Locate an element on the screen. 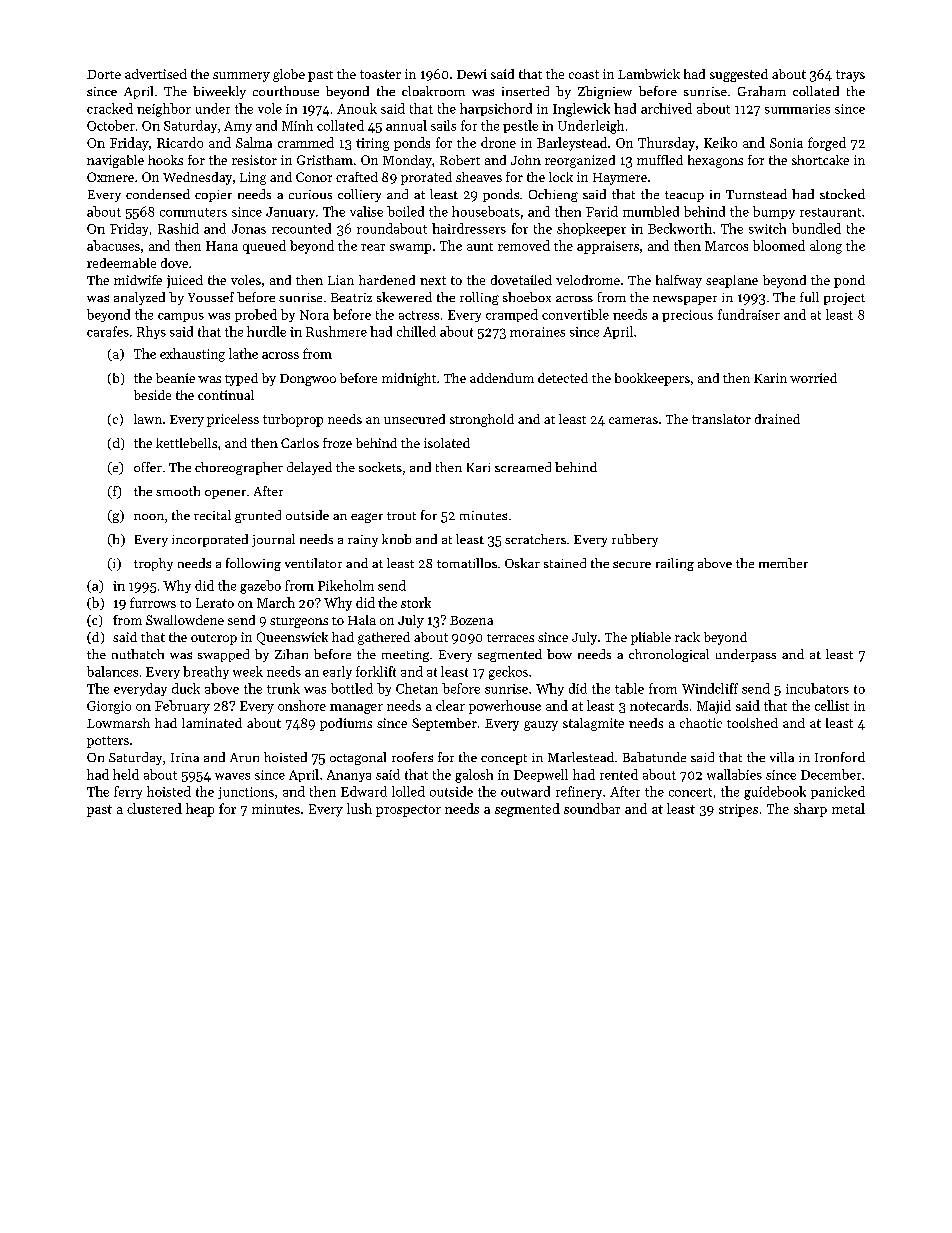  member is located at coordinates (783, 563).
